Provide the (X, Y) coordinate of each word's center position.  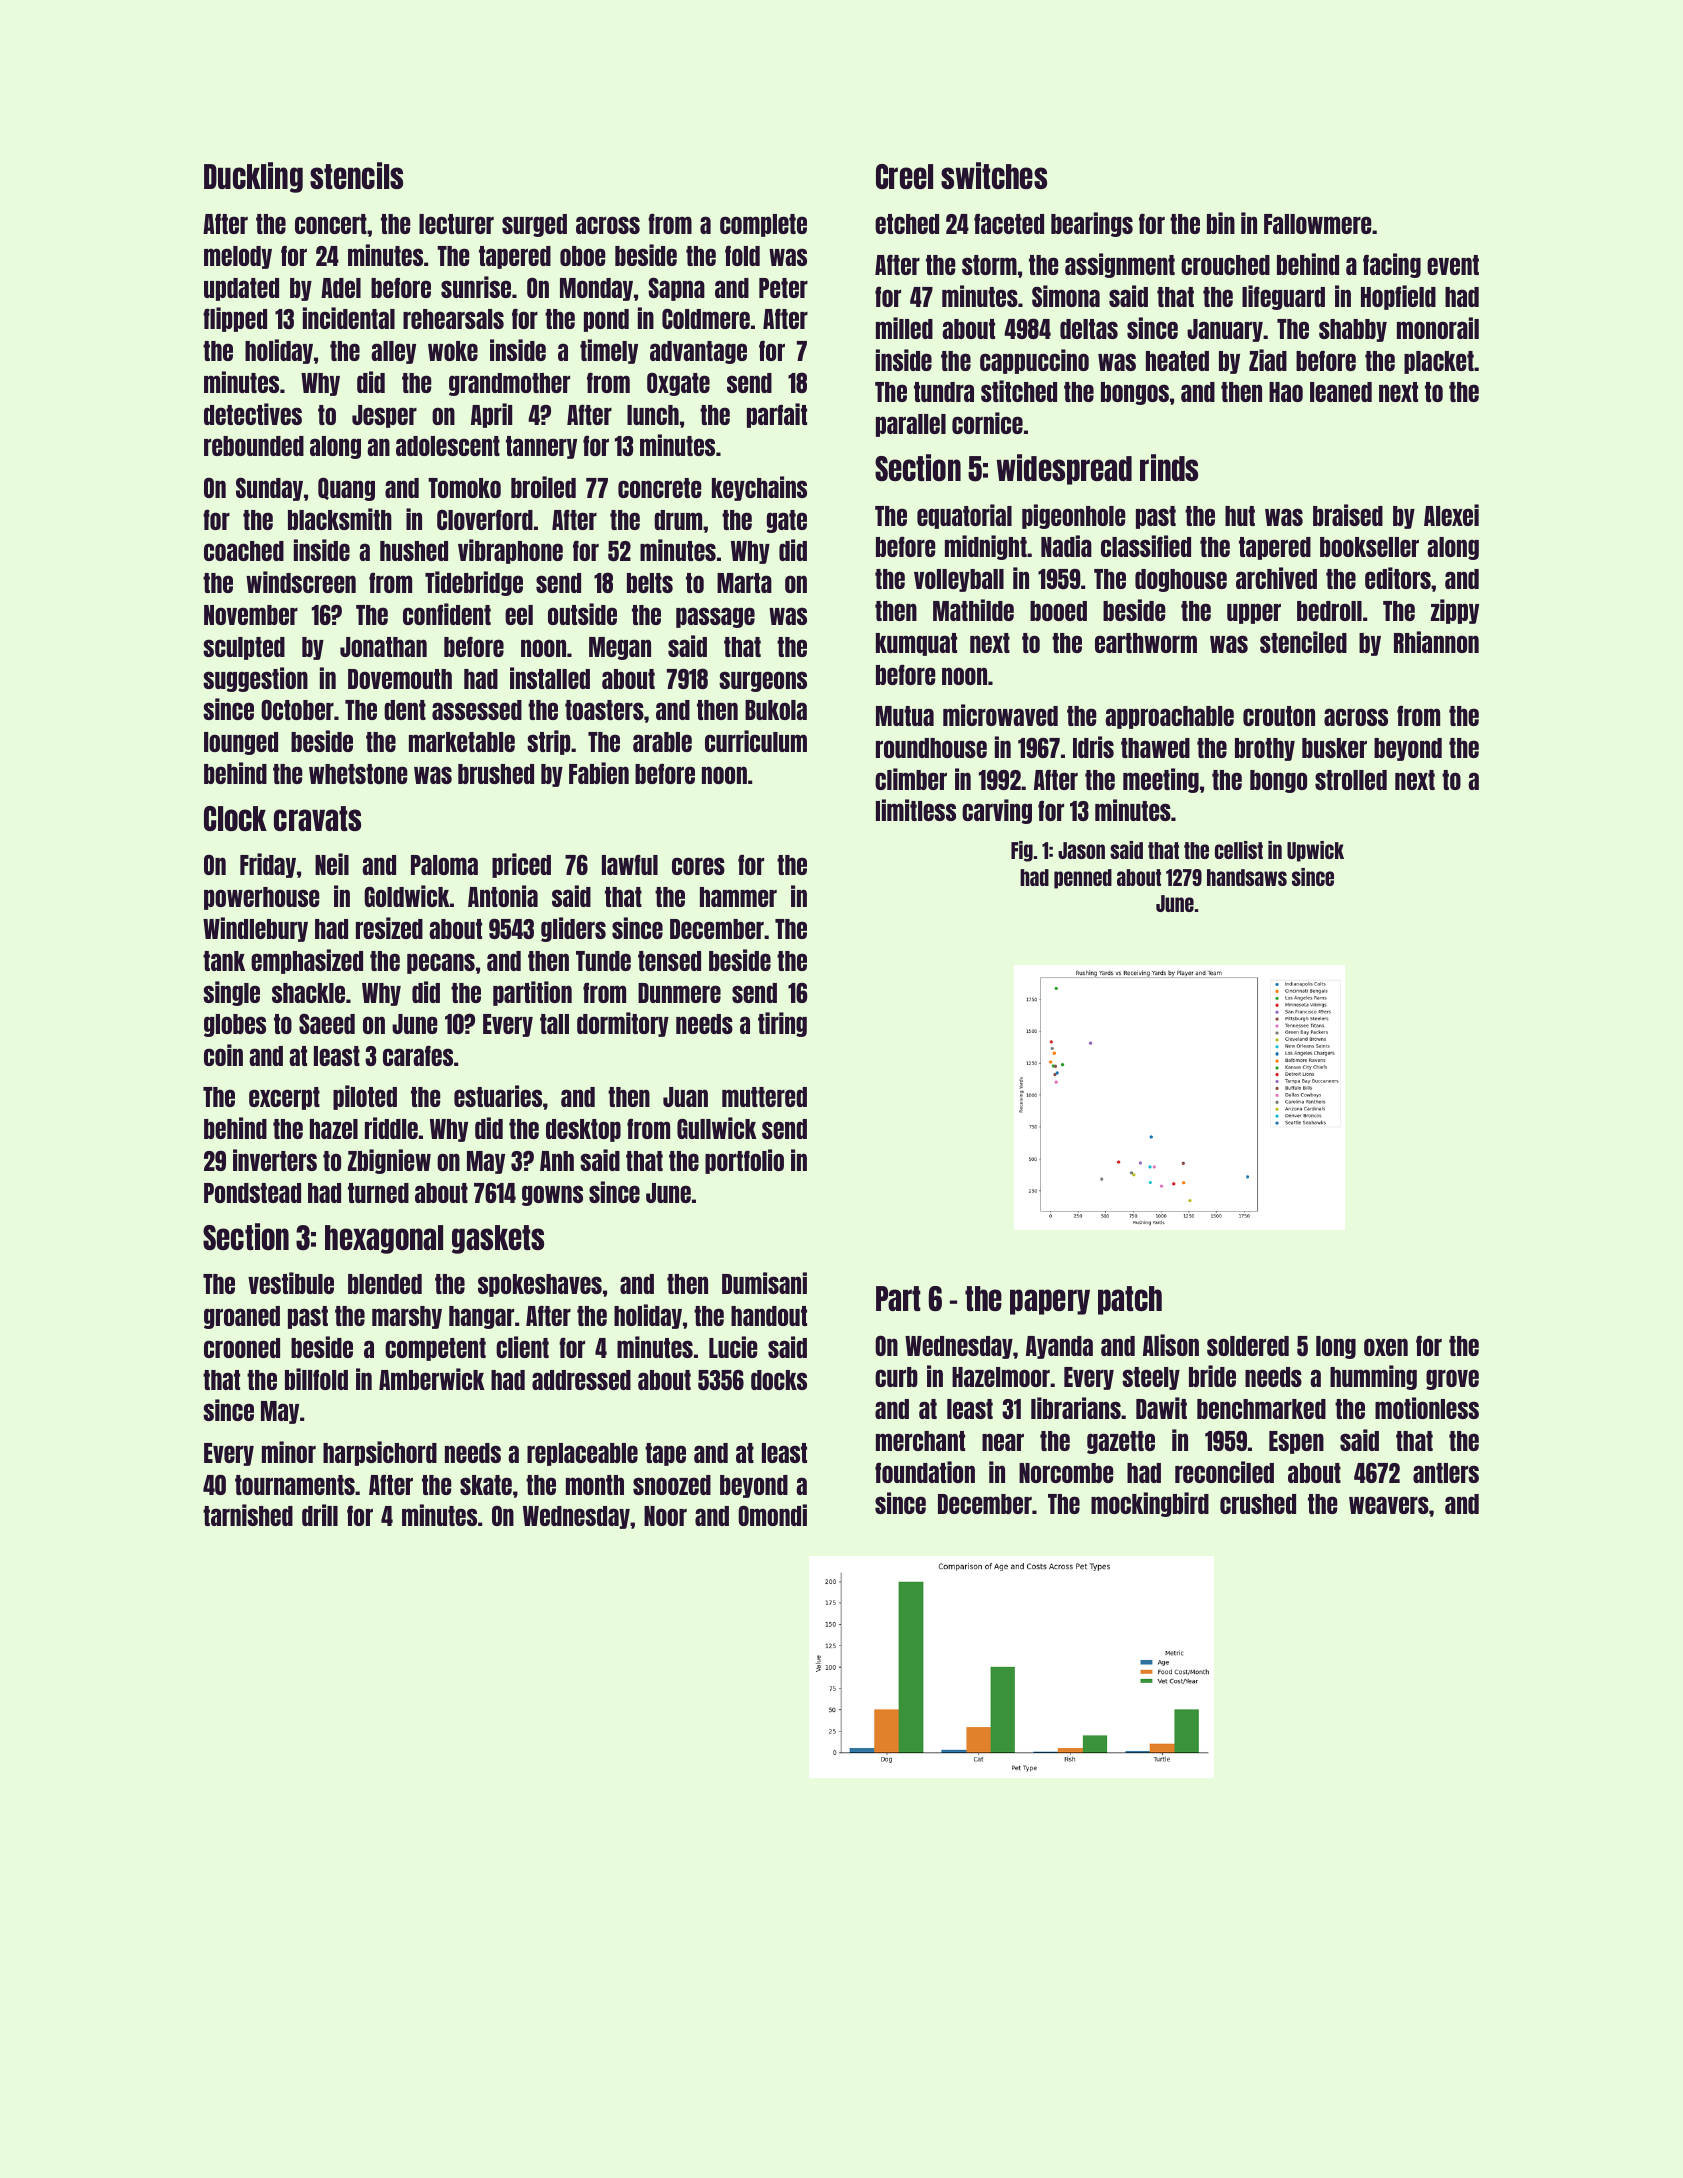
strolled (1351, 780)
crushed (1258, 1504)
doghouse (1181, 580)
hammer (738, 897)
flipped (235, 319)
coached (244, 551)
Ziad (1268, 360)
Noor (665, 1516)
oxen (1386, 1347)
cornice (987, 423)
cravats (317, 818)
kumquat (916, 644)
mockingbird (1150, 1504)
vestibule (291, 1283)
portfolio (744, 1161)
